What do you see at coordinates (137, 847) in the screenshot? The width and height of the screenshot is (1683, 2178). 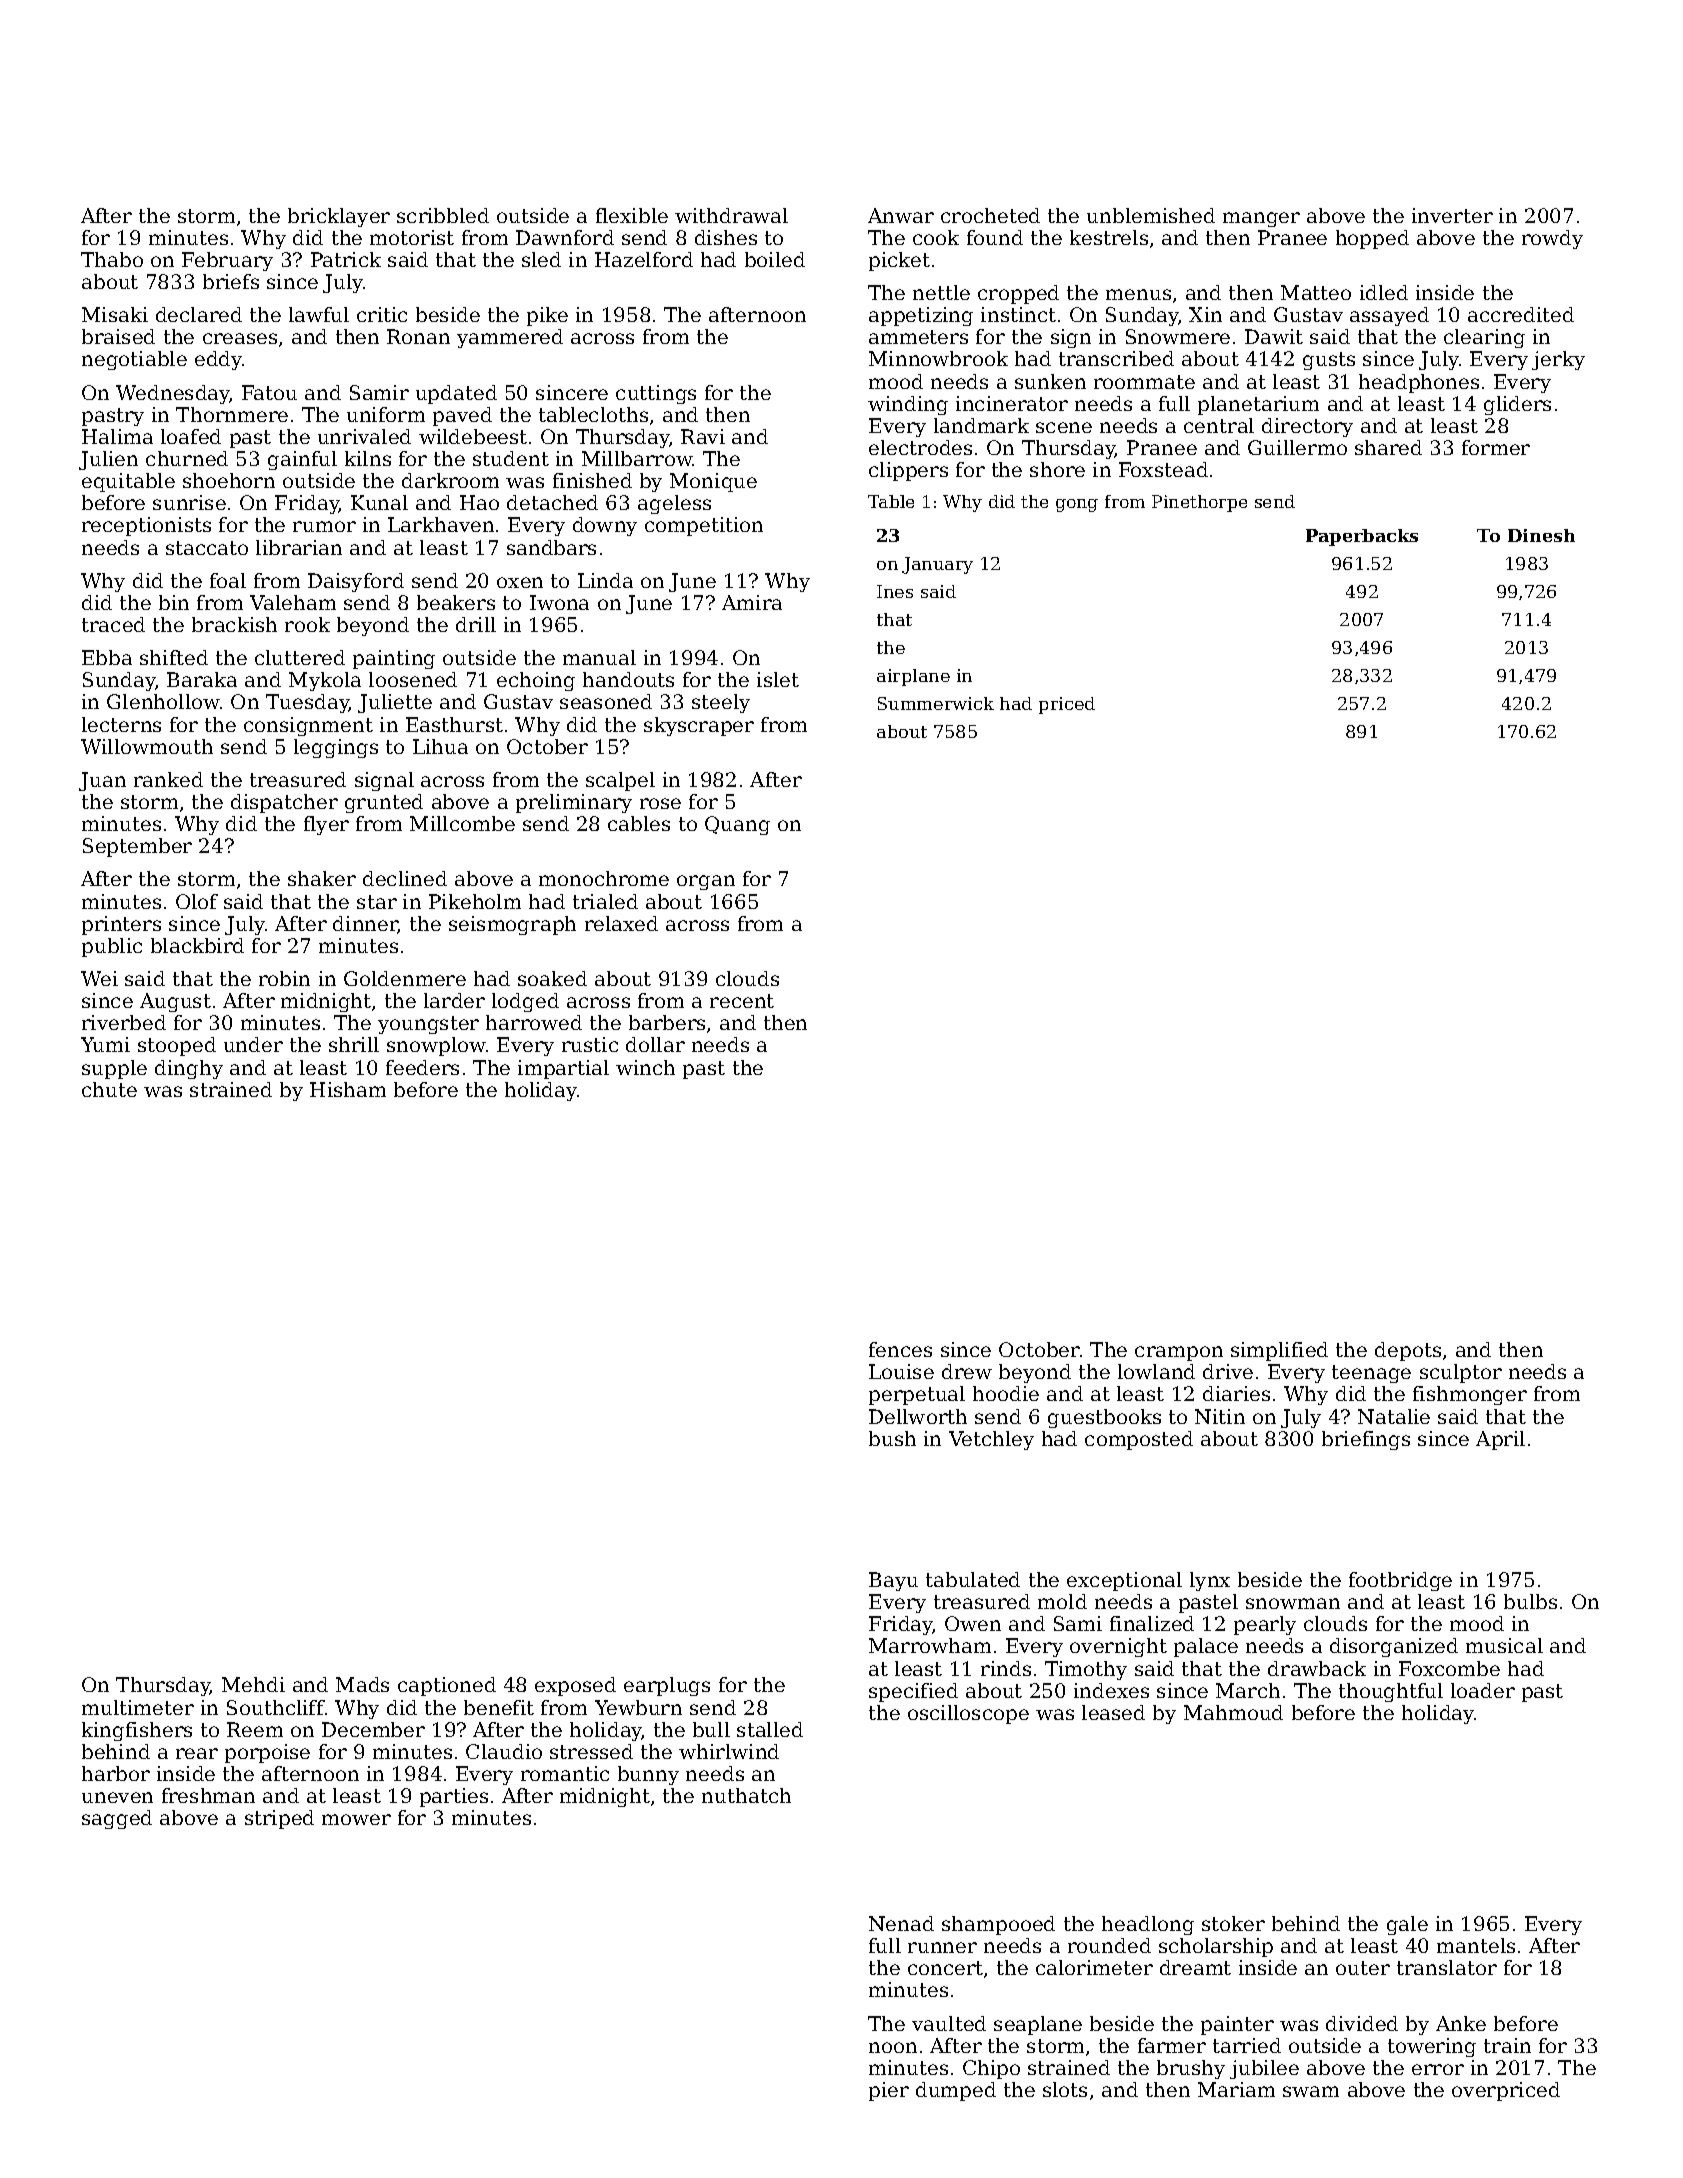 I see `September` at bounding box center [137, 847].
